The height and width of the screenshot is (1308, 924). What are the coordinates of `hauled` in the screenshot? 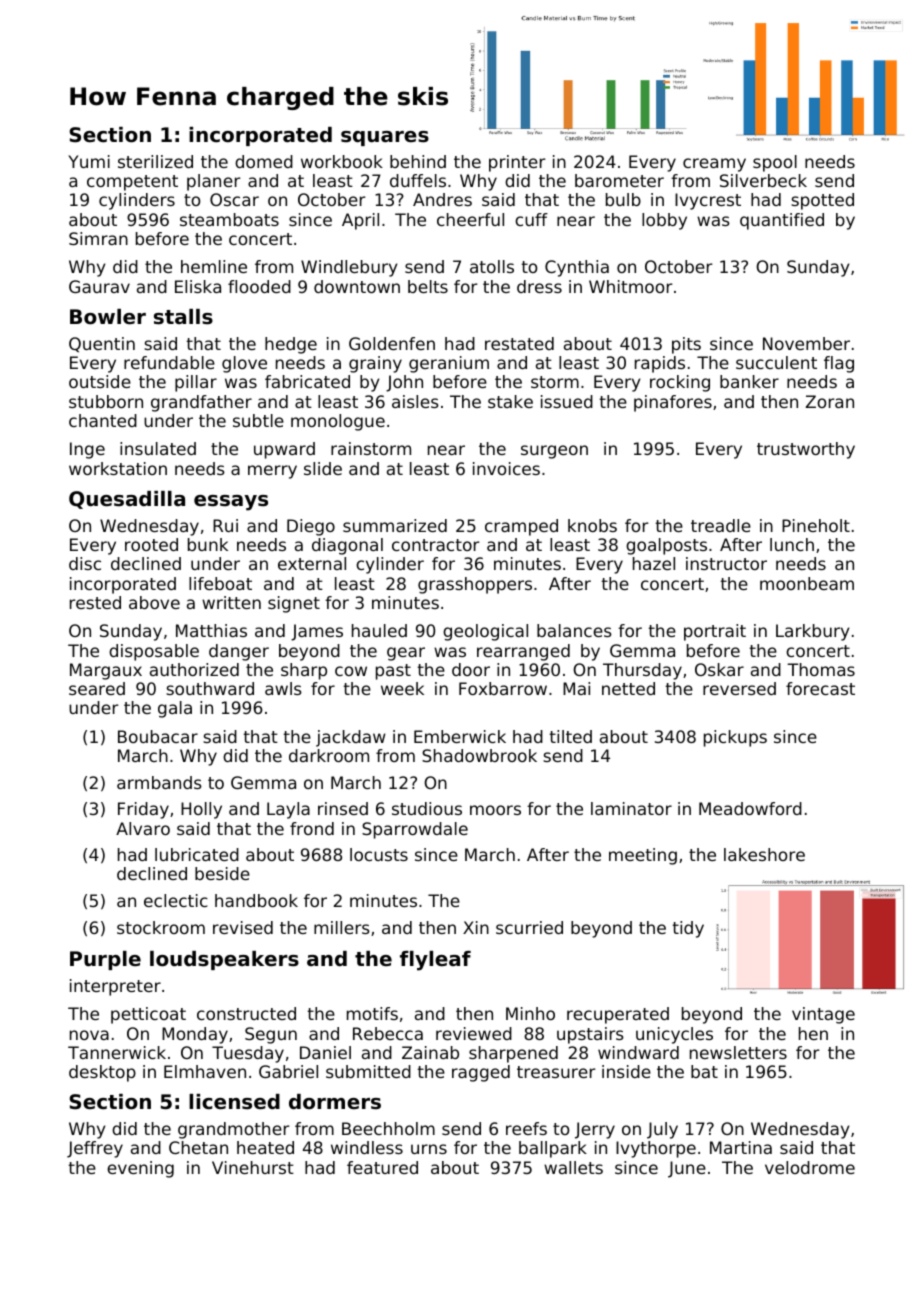 It's located at (379, 630).
